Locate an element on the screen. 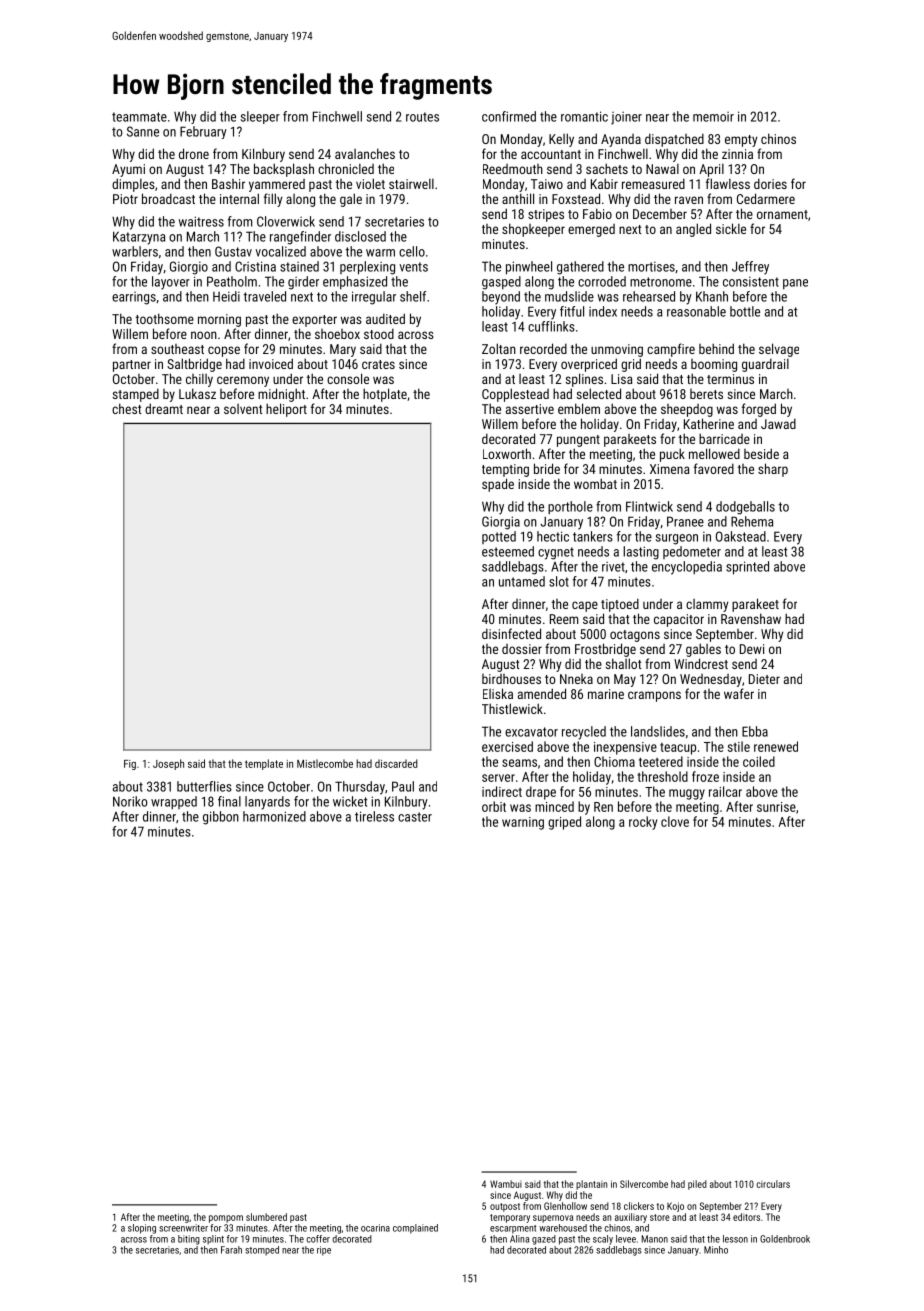 Image resolution: width=924 pixels, height=1311 pixels. sharp is located at coordinates (773, 470).
